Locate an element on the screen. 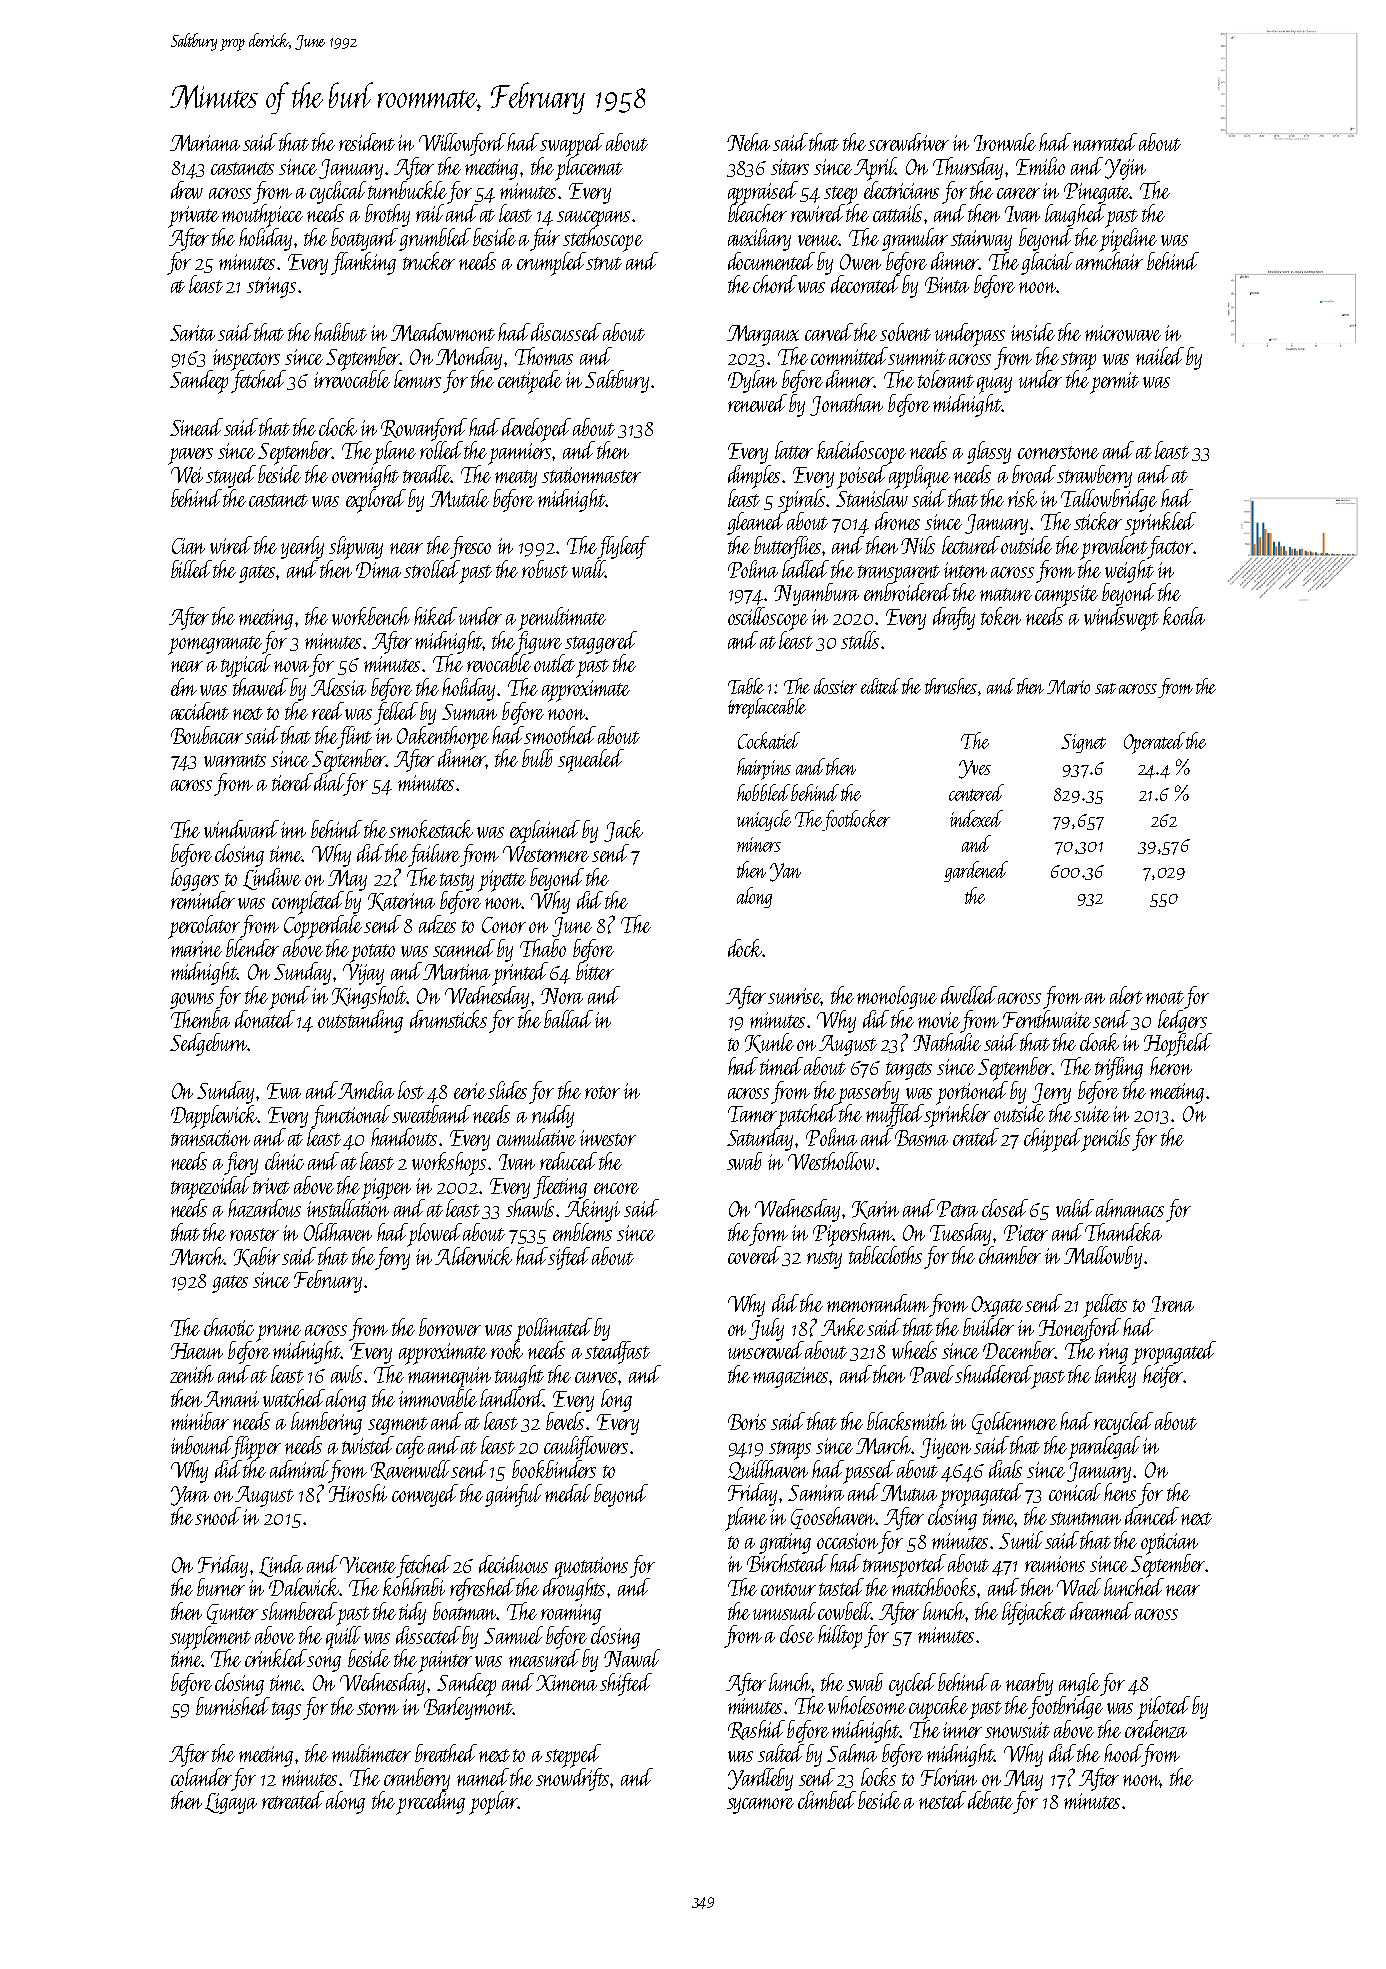 This screenshot has height=1969, width=1386. Signet is located at coordinates (1083, 743).
